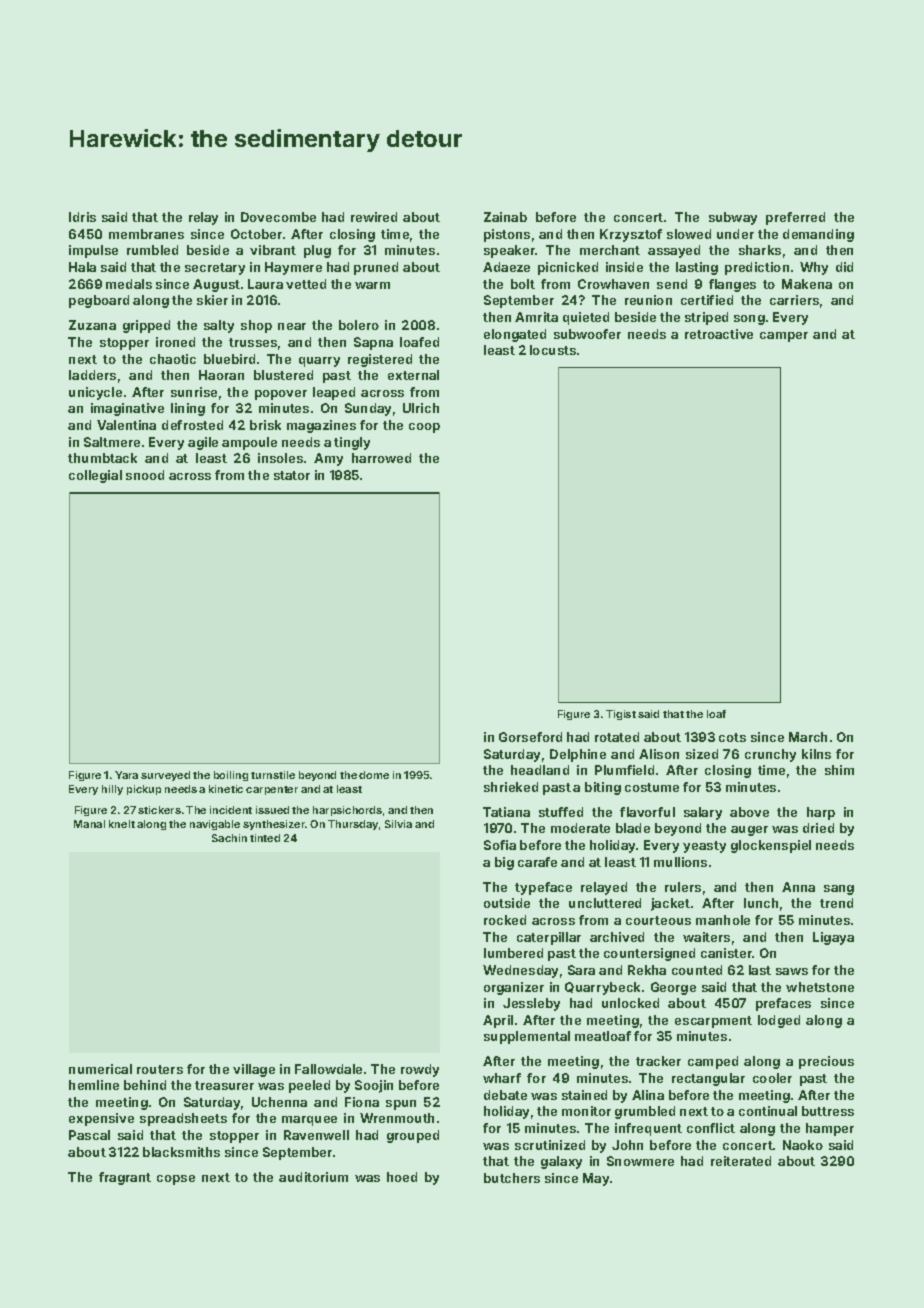 The height and width of the image is (1308, 924). What do you see at coordinates (328, 459) in the image?
I see `Amy` at bounding box center [328, 459].
